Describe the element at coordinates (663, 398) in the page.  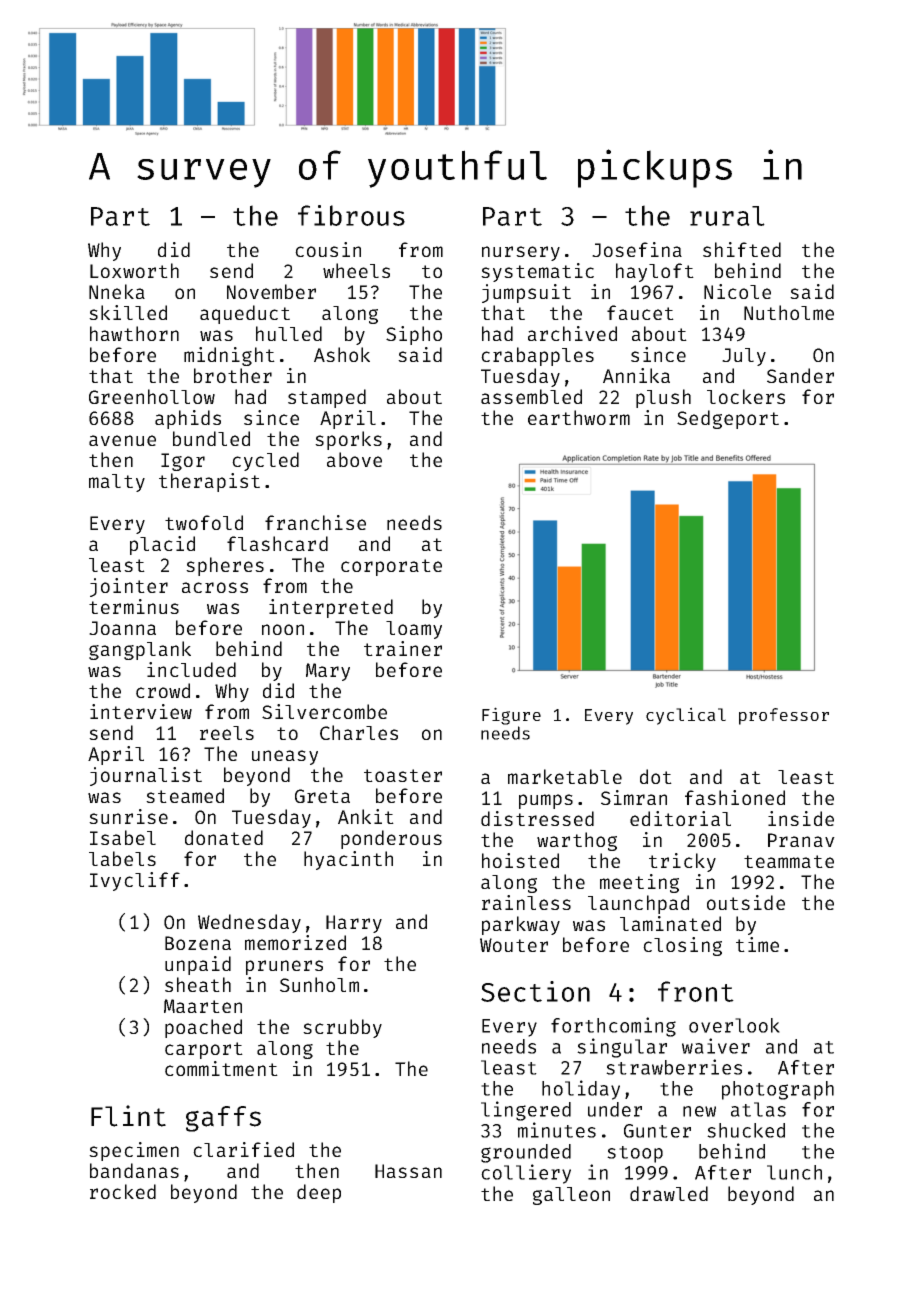
I see `plush` at that location.
